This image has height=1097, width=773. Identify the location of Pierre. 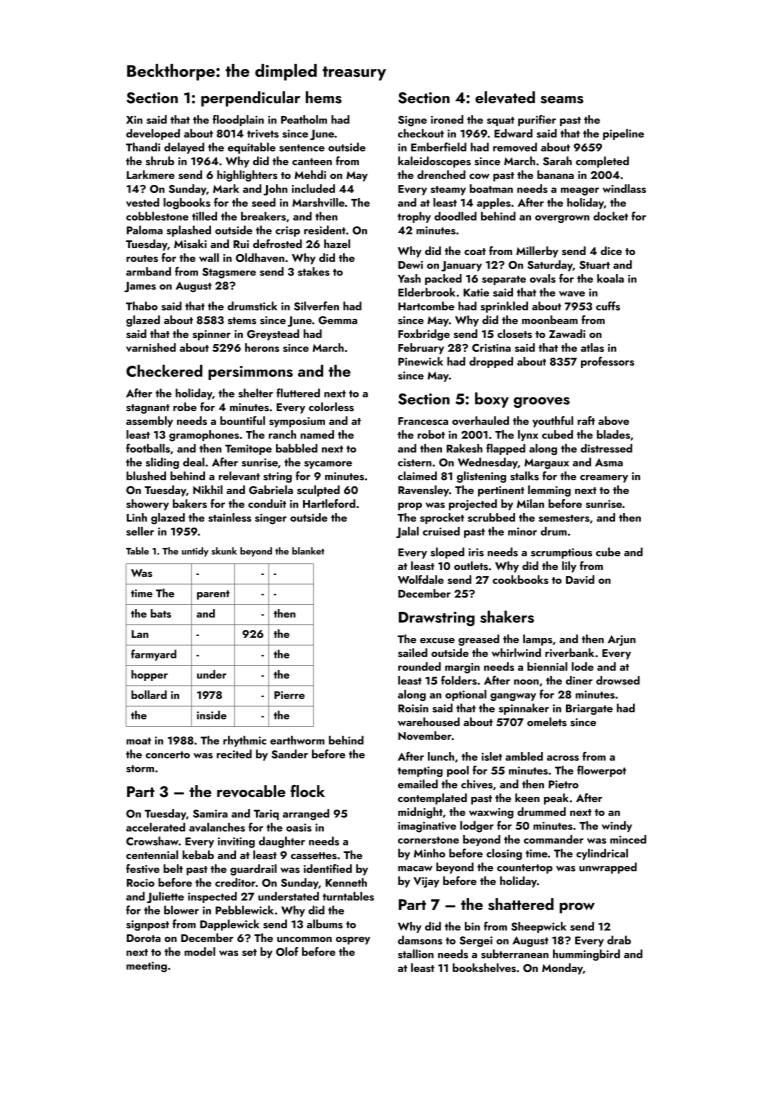
(289, 695).
